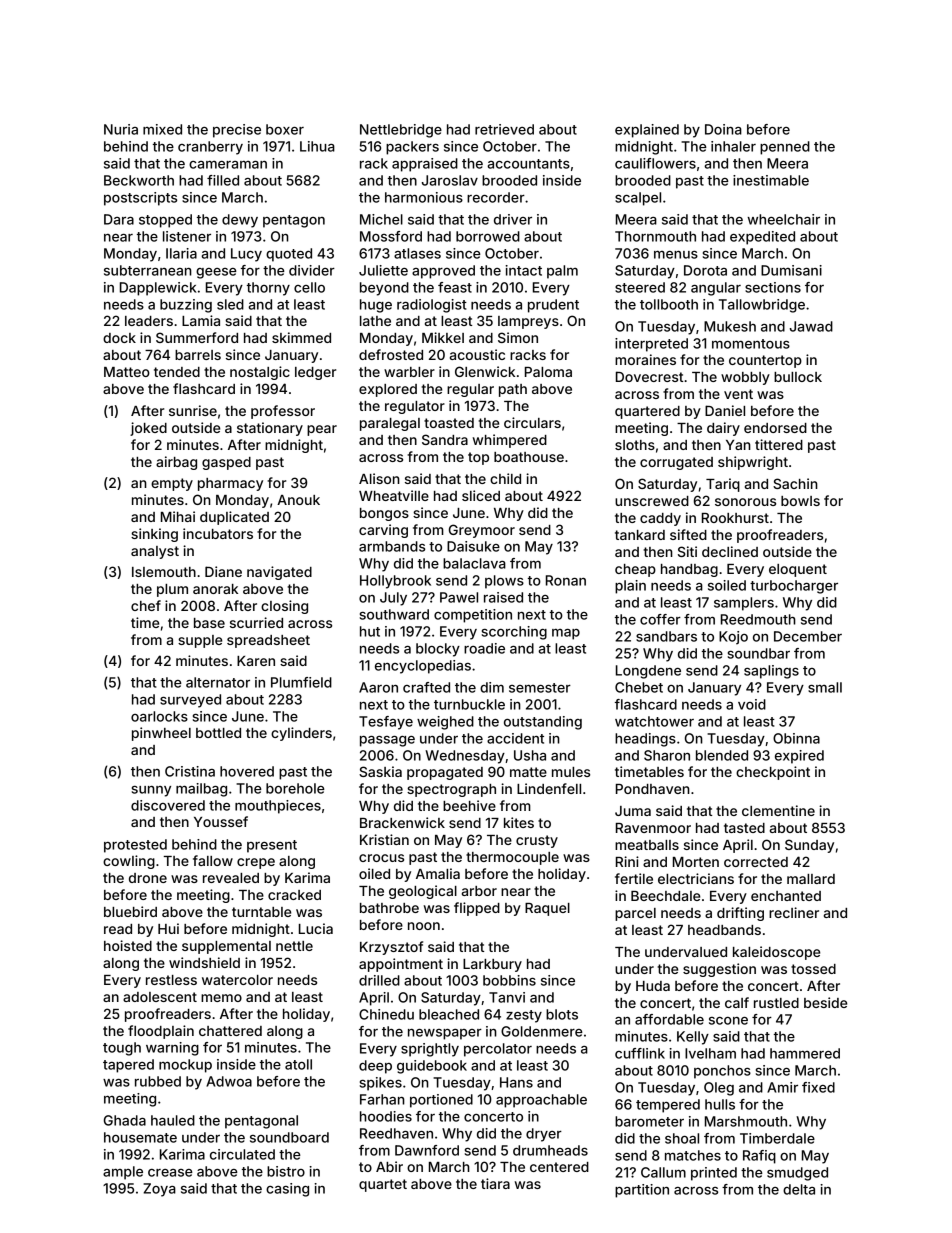 This screenshot has height=1233, width=952. Describe the element at coordinates (135, 846) in the screenshot. I see `protested` at that location.
